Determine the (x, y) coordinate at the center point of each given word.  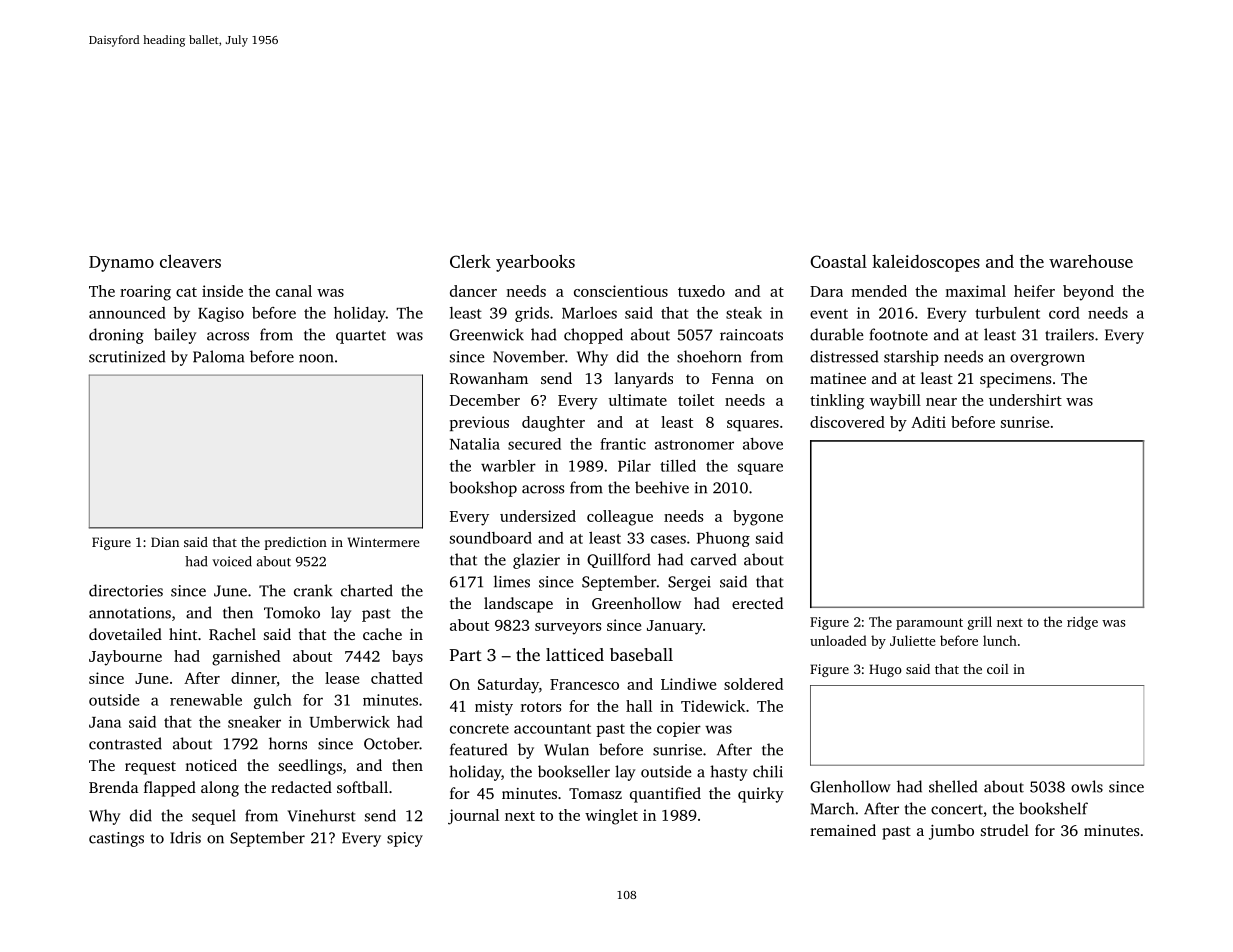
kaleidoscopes (926, 263)
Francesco (584, 684)
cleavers (190, 261)
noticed (211, 765)
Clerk (470, 261)
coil (998, 669)
